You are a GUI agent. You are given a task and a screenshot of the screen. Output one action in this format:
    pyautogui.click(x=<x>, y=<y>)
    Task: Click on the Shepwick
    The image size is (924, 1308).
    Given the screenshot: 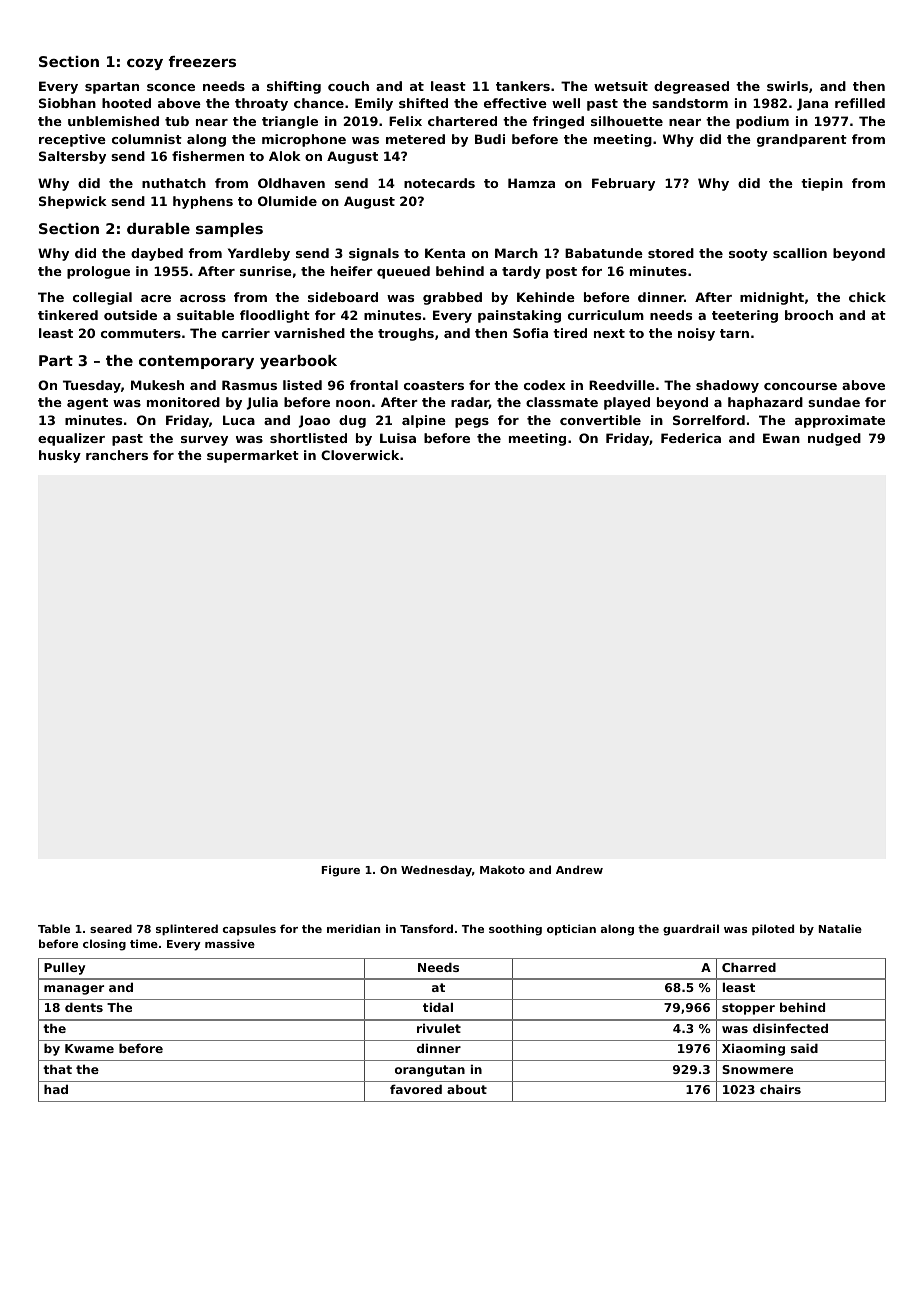 What is the action you would take?
    pyautogui.click(x=73, y=202)
